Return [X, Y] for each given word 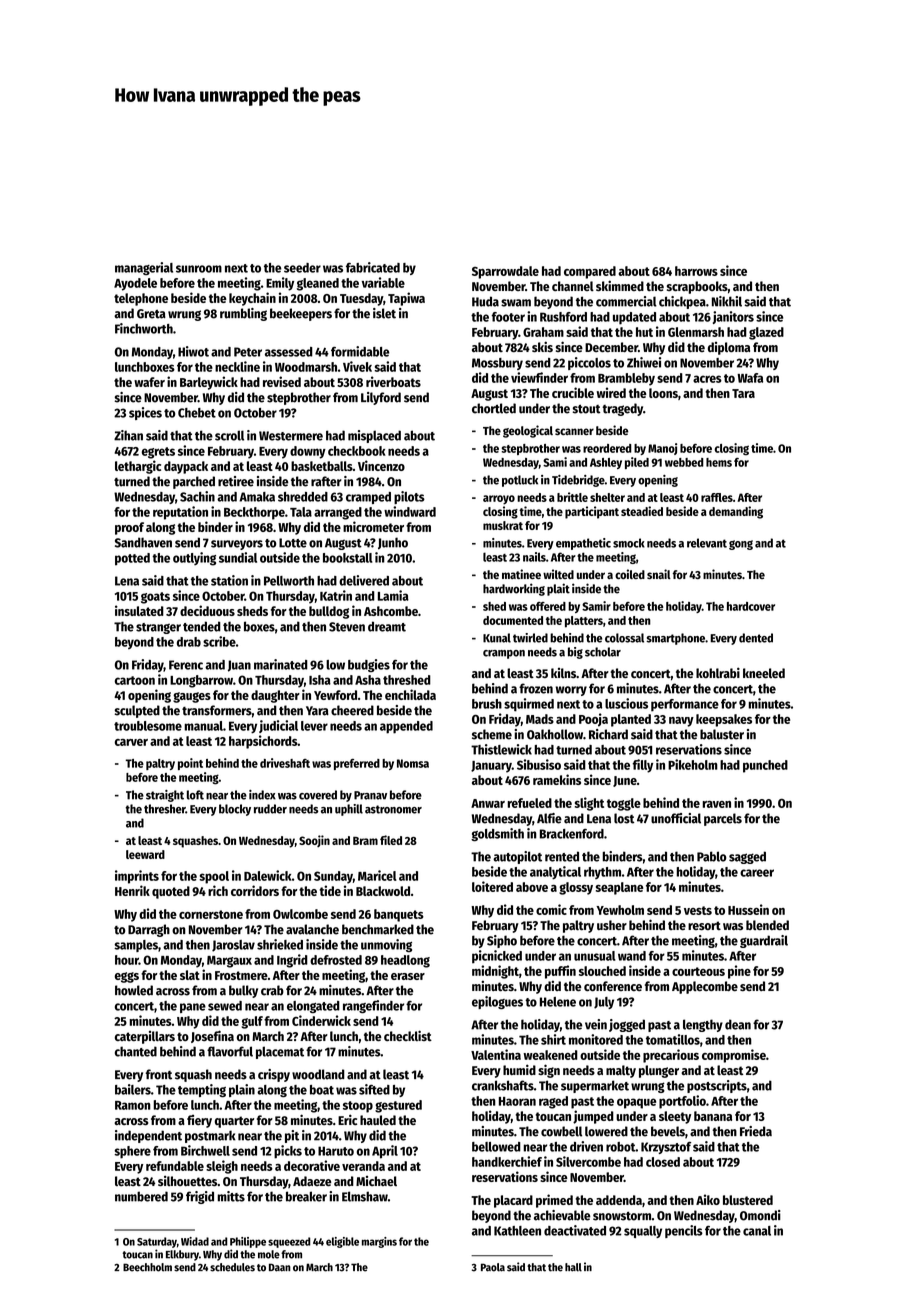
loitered [492, 886]
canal [757, 1231]
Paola [493, 1267]
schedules [232, 1267]
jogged [627, 1025]
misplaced [374, 436]
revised [282, 381]
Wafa [750, 378]
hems [719, 462]
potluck [520, 481]
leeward [145, 854]
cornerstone [211, 914]
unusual [595, 956]
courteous [698, 971]
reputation [180, 513]
